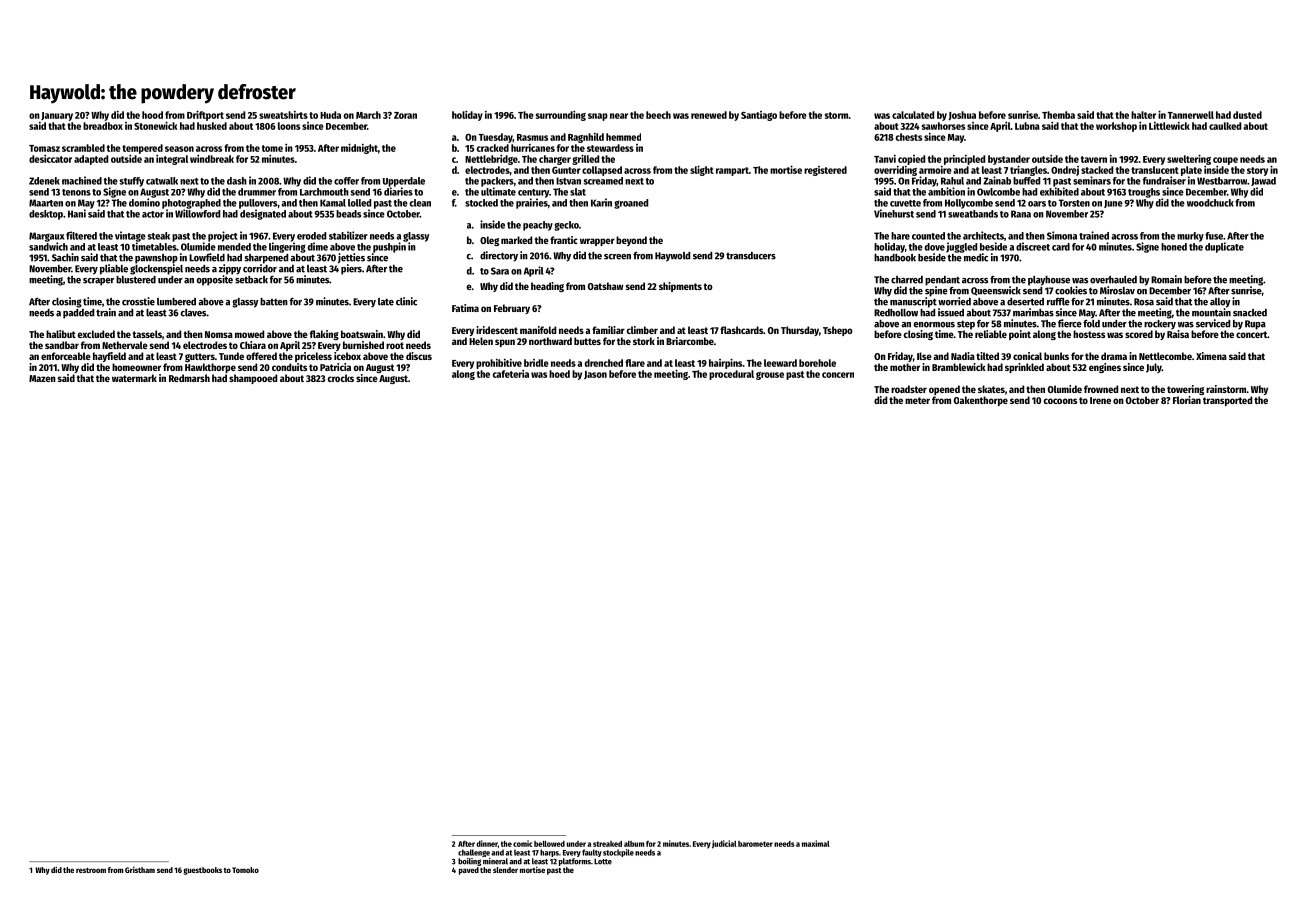 The width and height of the screenshot is (1308, 924). Describe the element at coordinates (202, 871) in the screenshot. I see `guestbooks` at that location.
